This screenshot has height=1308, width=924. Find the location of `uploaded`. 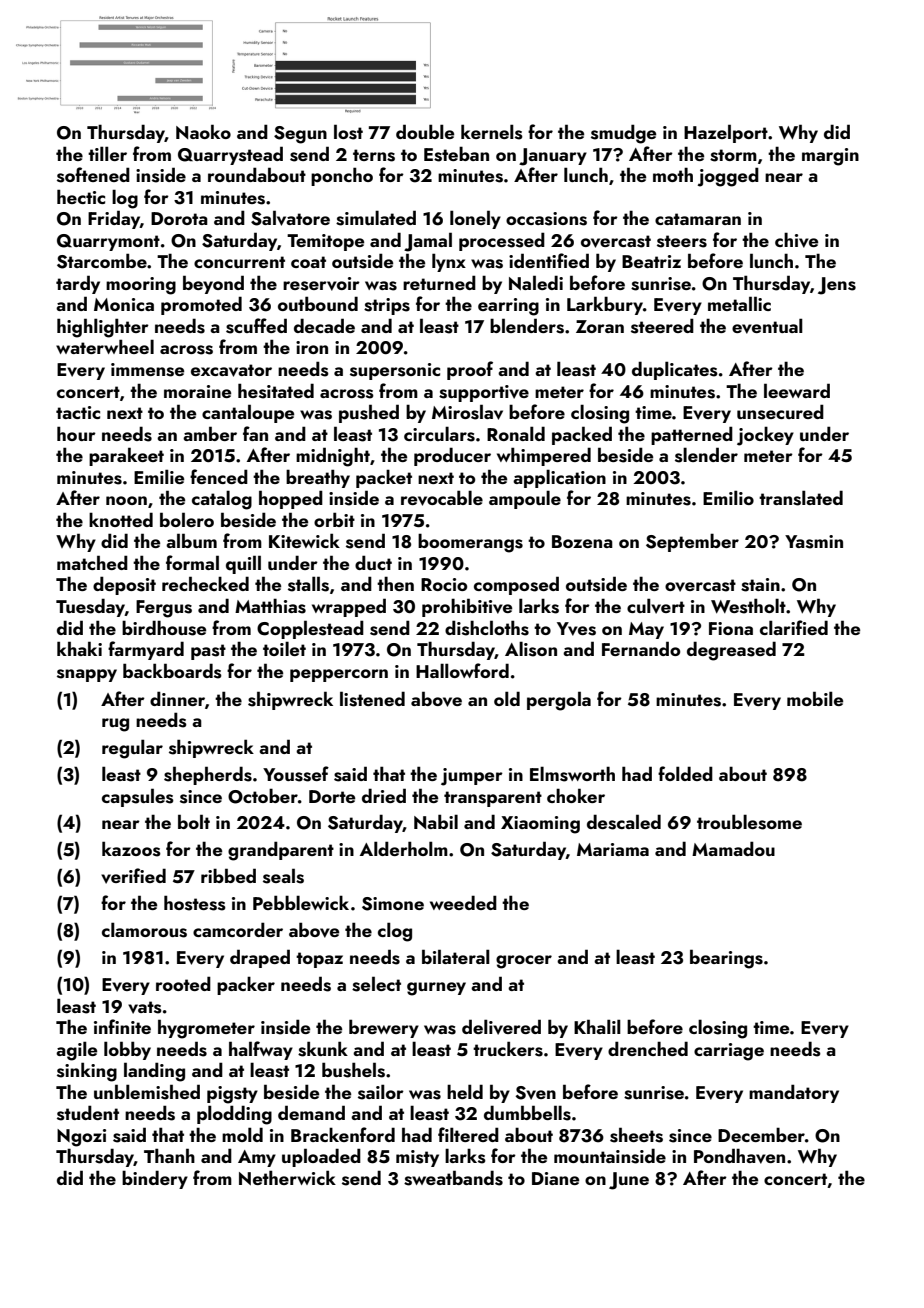

uploaded is located at coordinates (321, 1157).
